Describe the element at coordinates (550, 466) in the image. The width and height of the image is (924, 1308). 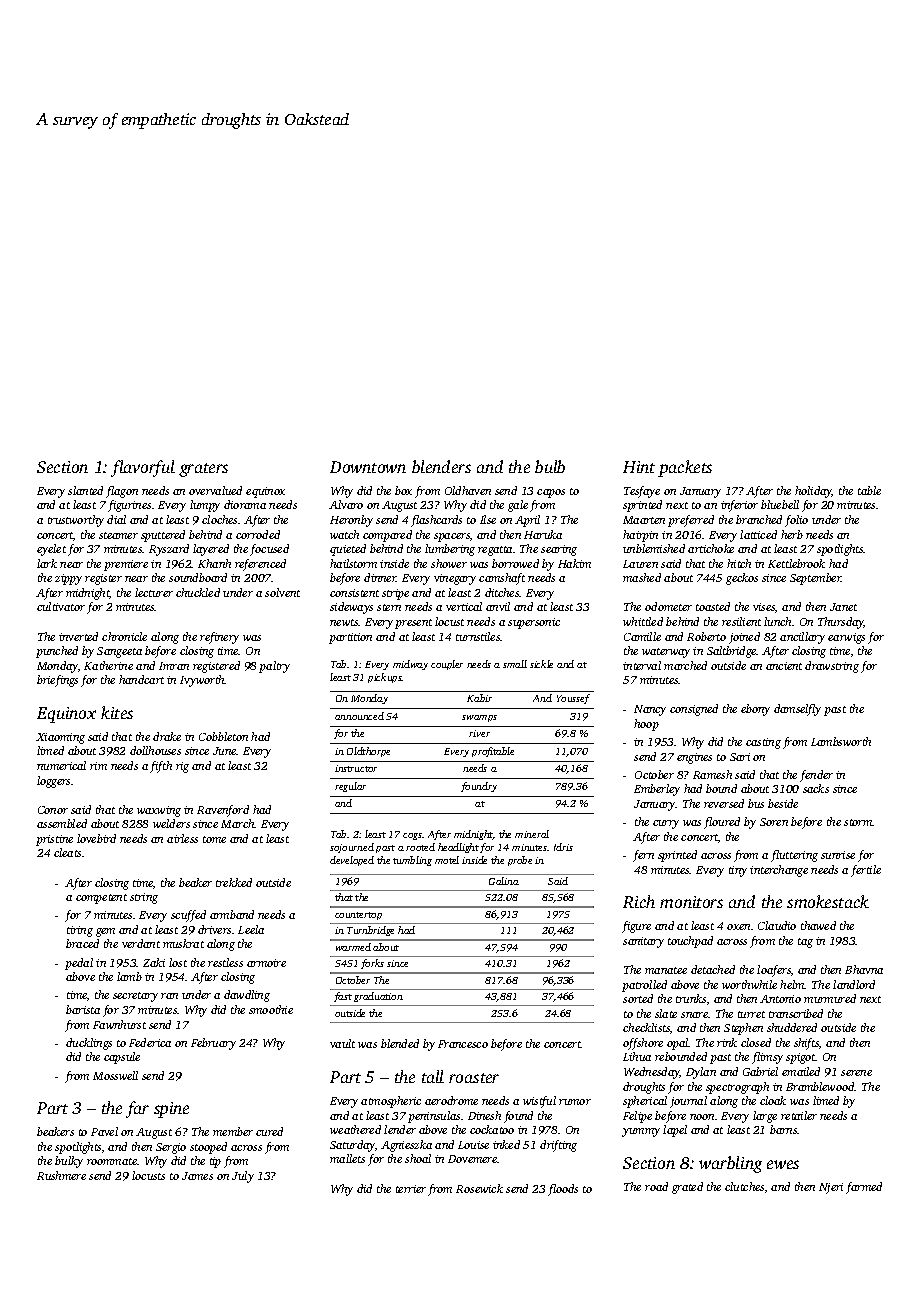
I see `bulb` at that location.
